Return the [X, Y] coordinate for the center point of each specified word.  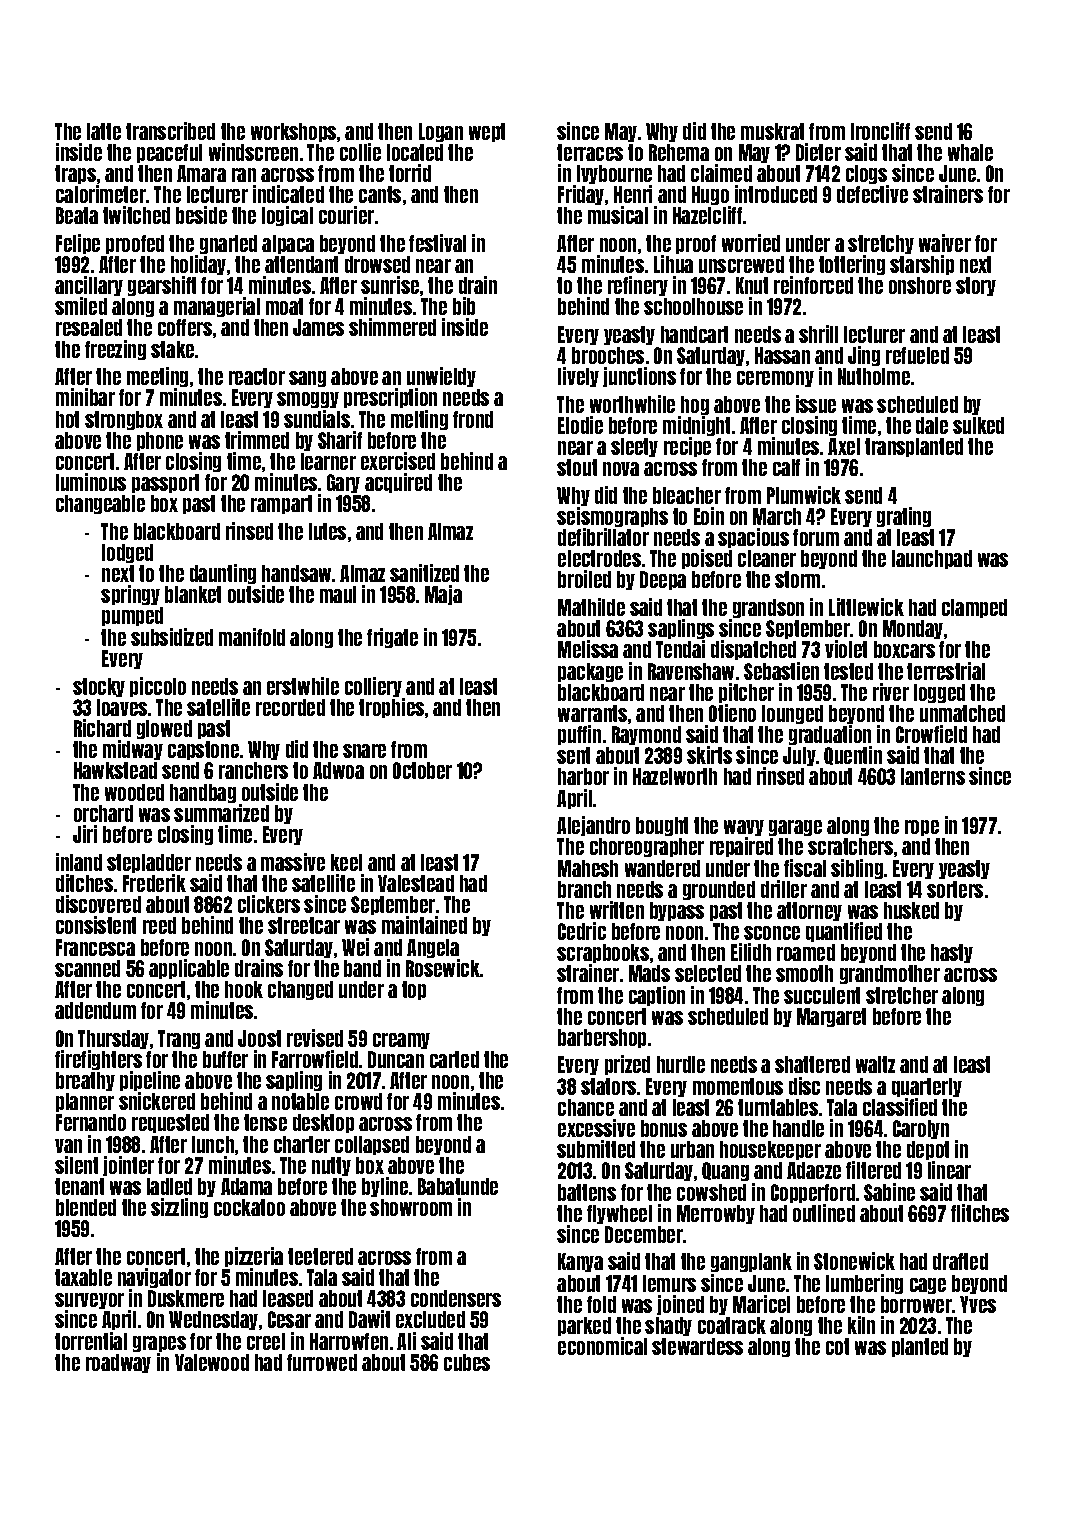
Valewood [212, 1362]
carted [454, 1059]
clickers [269, 904]
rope [922, 828]
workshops [293, 132]
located [415, 152]
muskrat [772, 131]
